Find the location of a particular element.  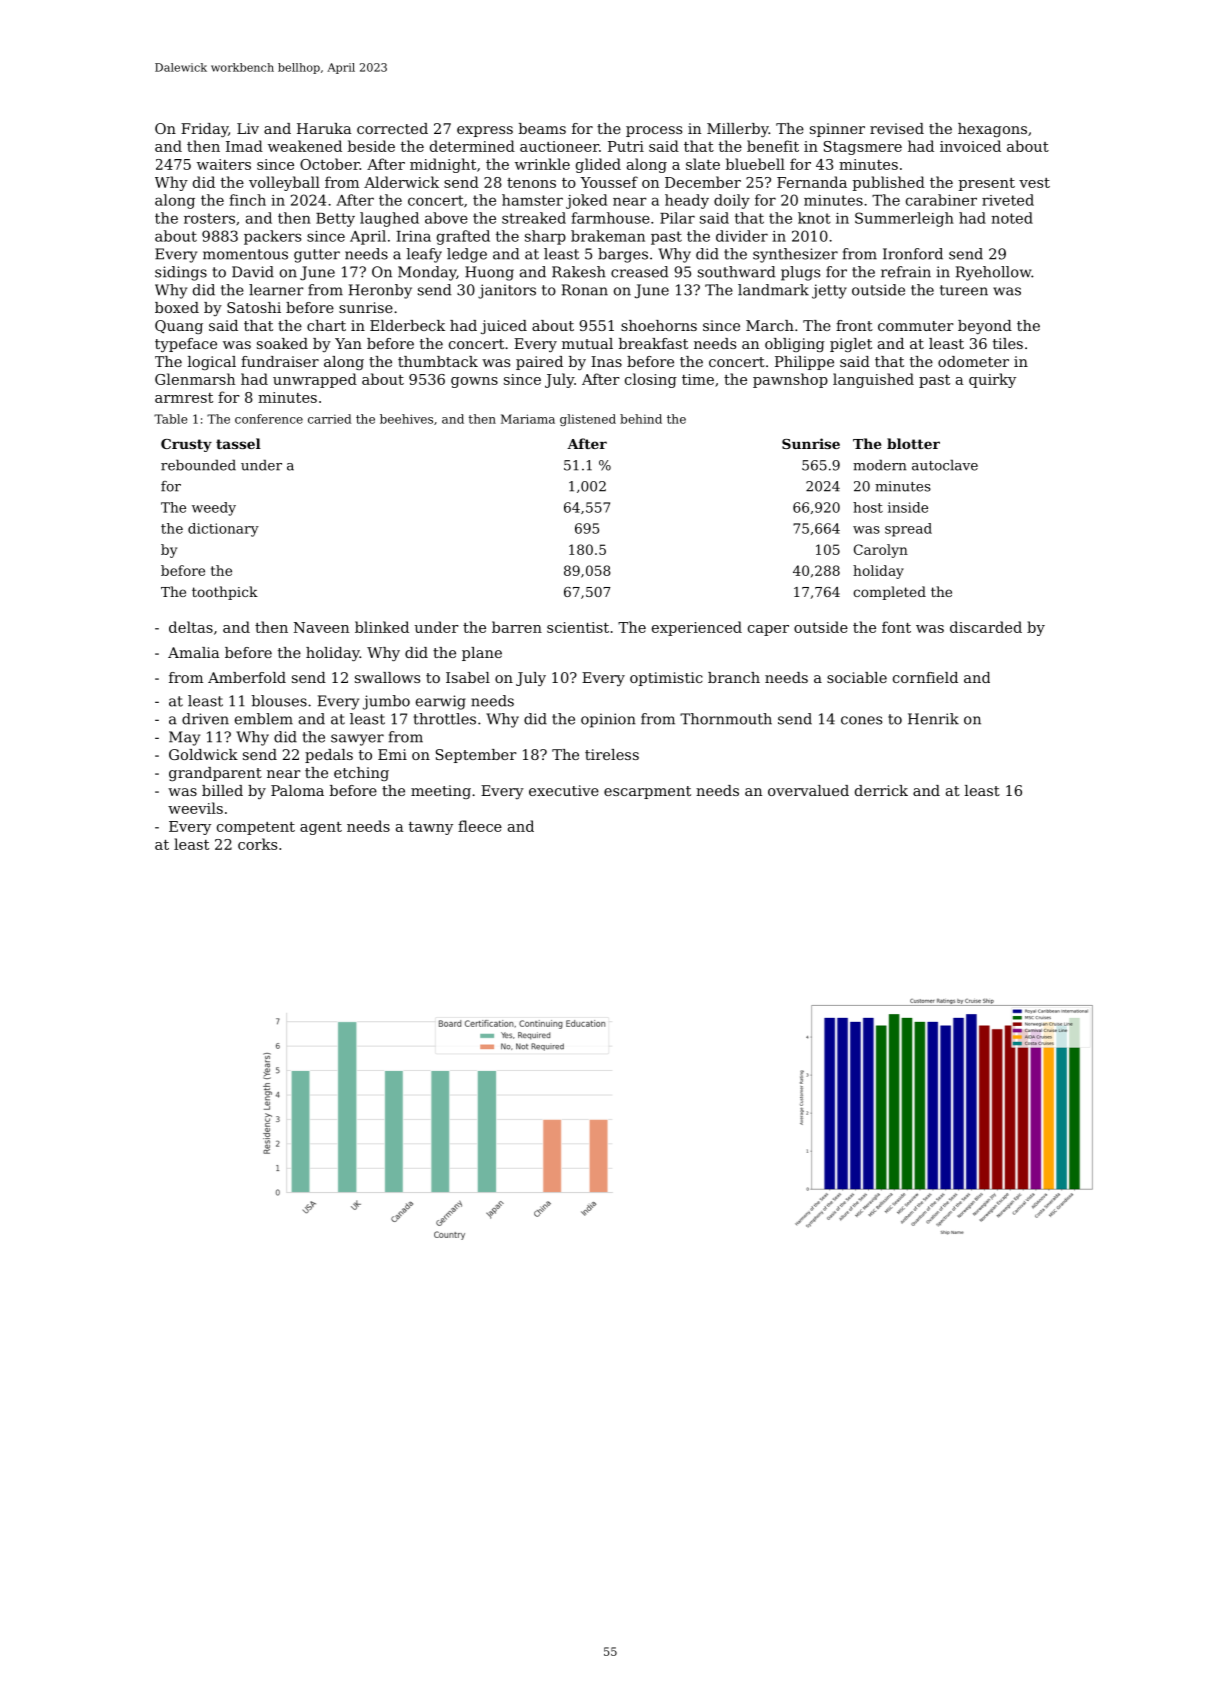

Stagsmere is located at coordinates (863, 148).
